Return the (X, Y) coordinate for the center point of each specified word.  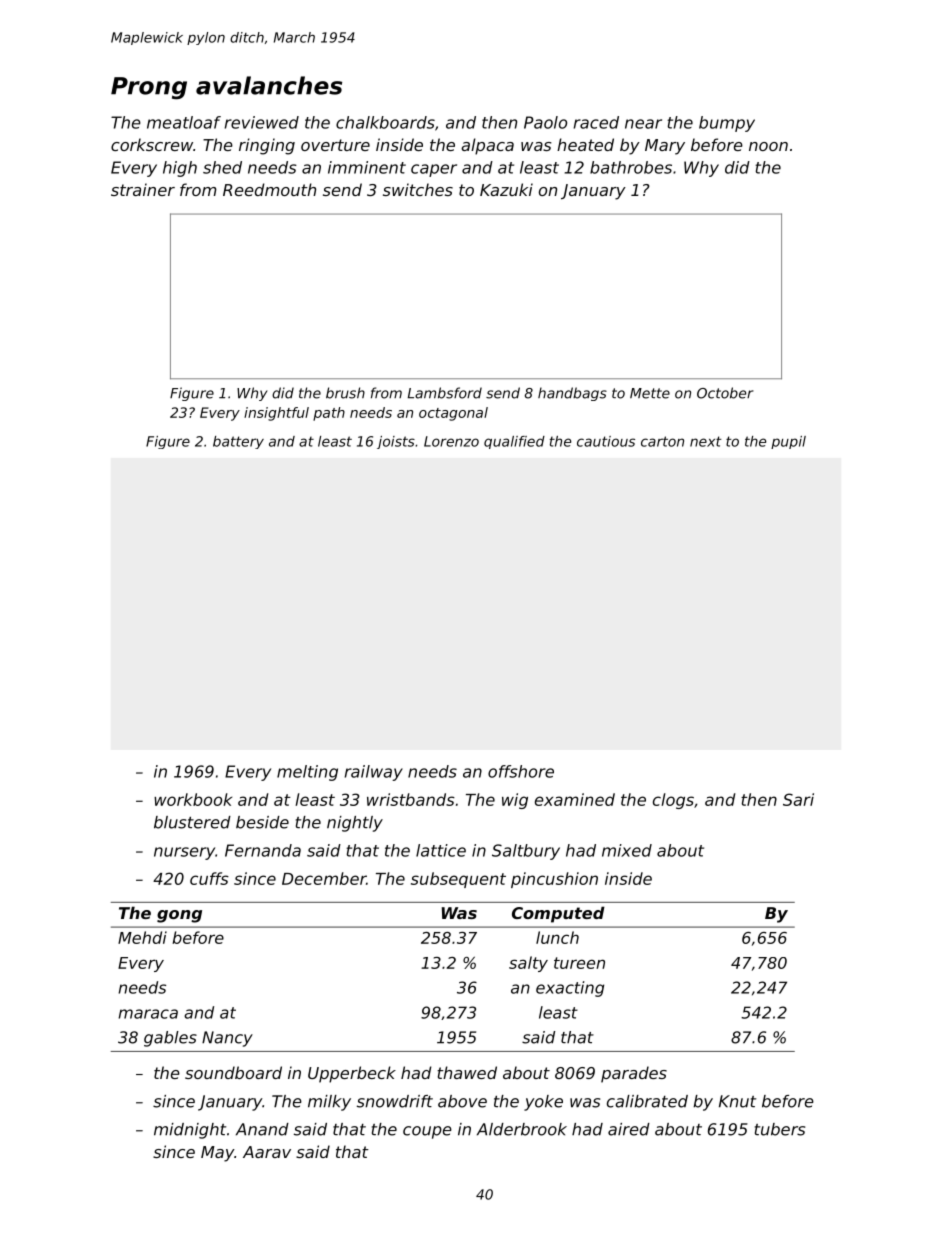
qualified (514, 442)
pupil (788, 442)
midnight (190, 1131)
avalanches (269, 85)
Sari (798, 799)
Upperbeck (352, 1074)
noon (768, 146)
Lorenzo (451, 441)
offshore (521, 771)
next (706, 441)
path (329, 414)
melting (307, 773)
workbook (193, 799)
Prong (149, 88)
